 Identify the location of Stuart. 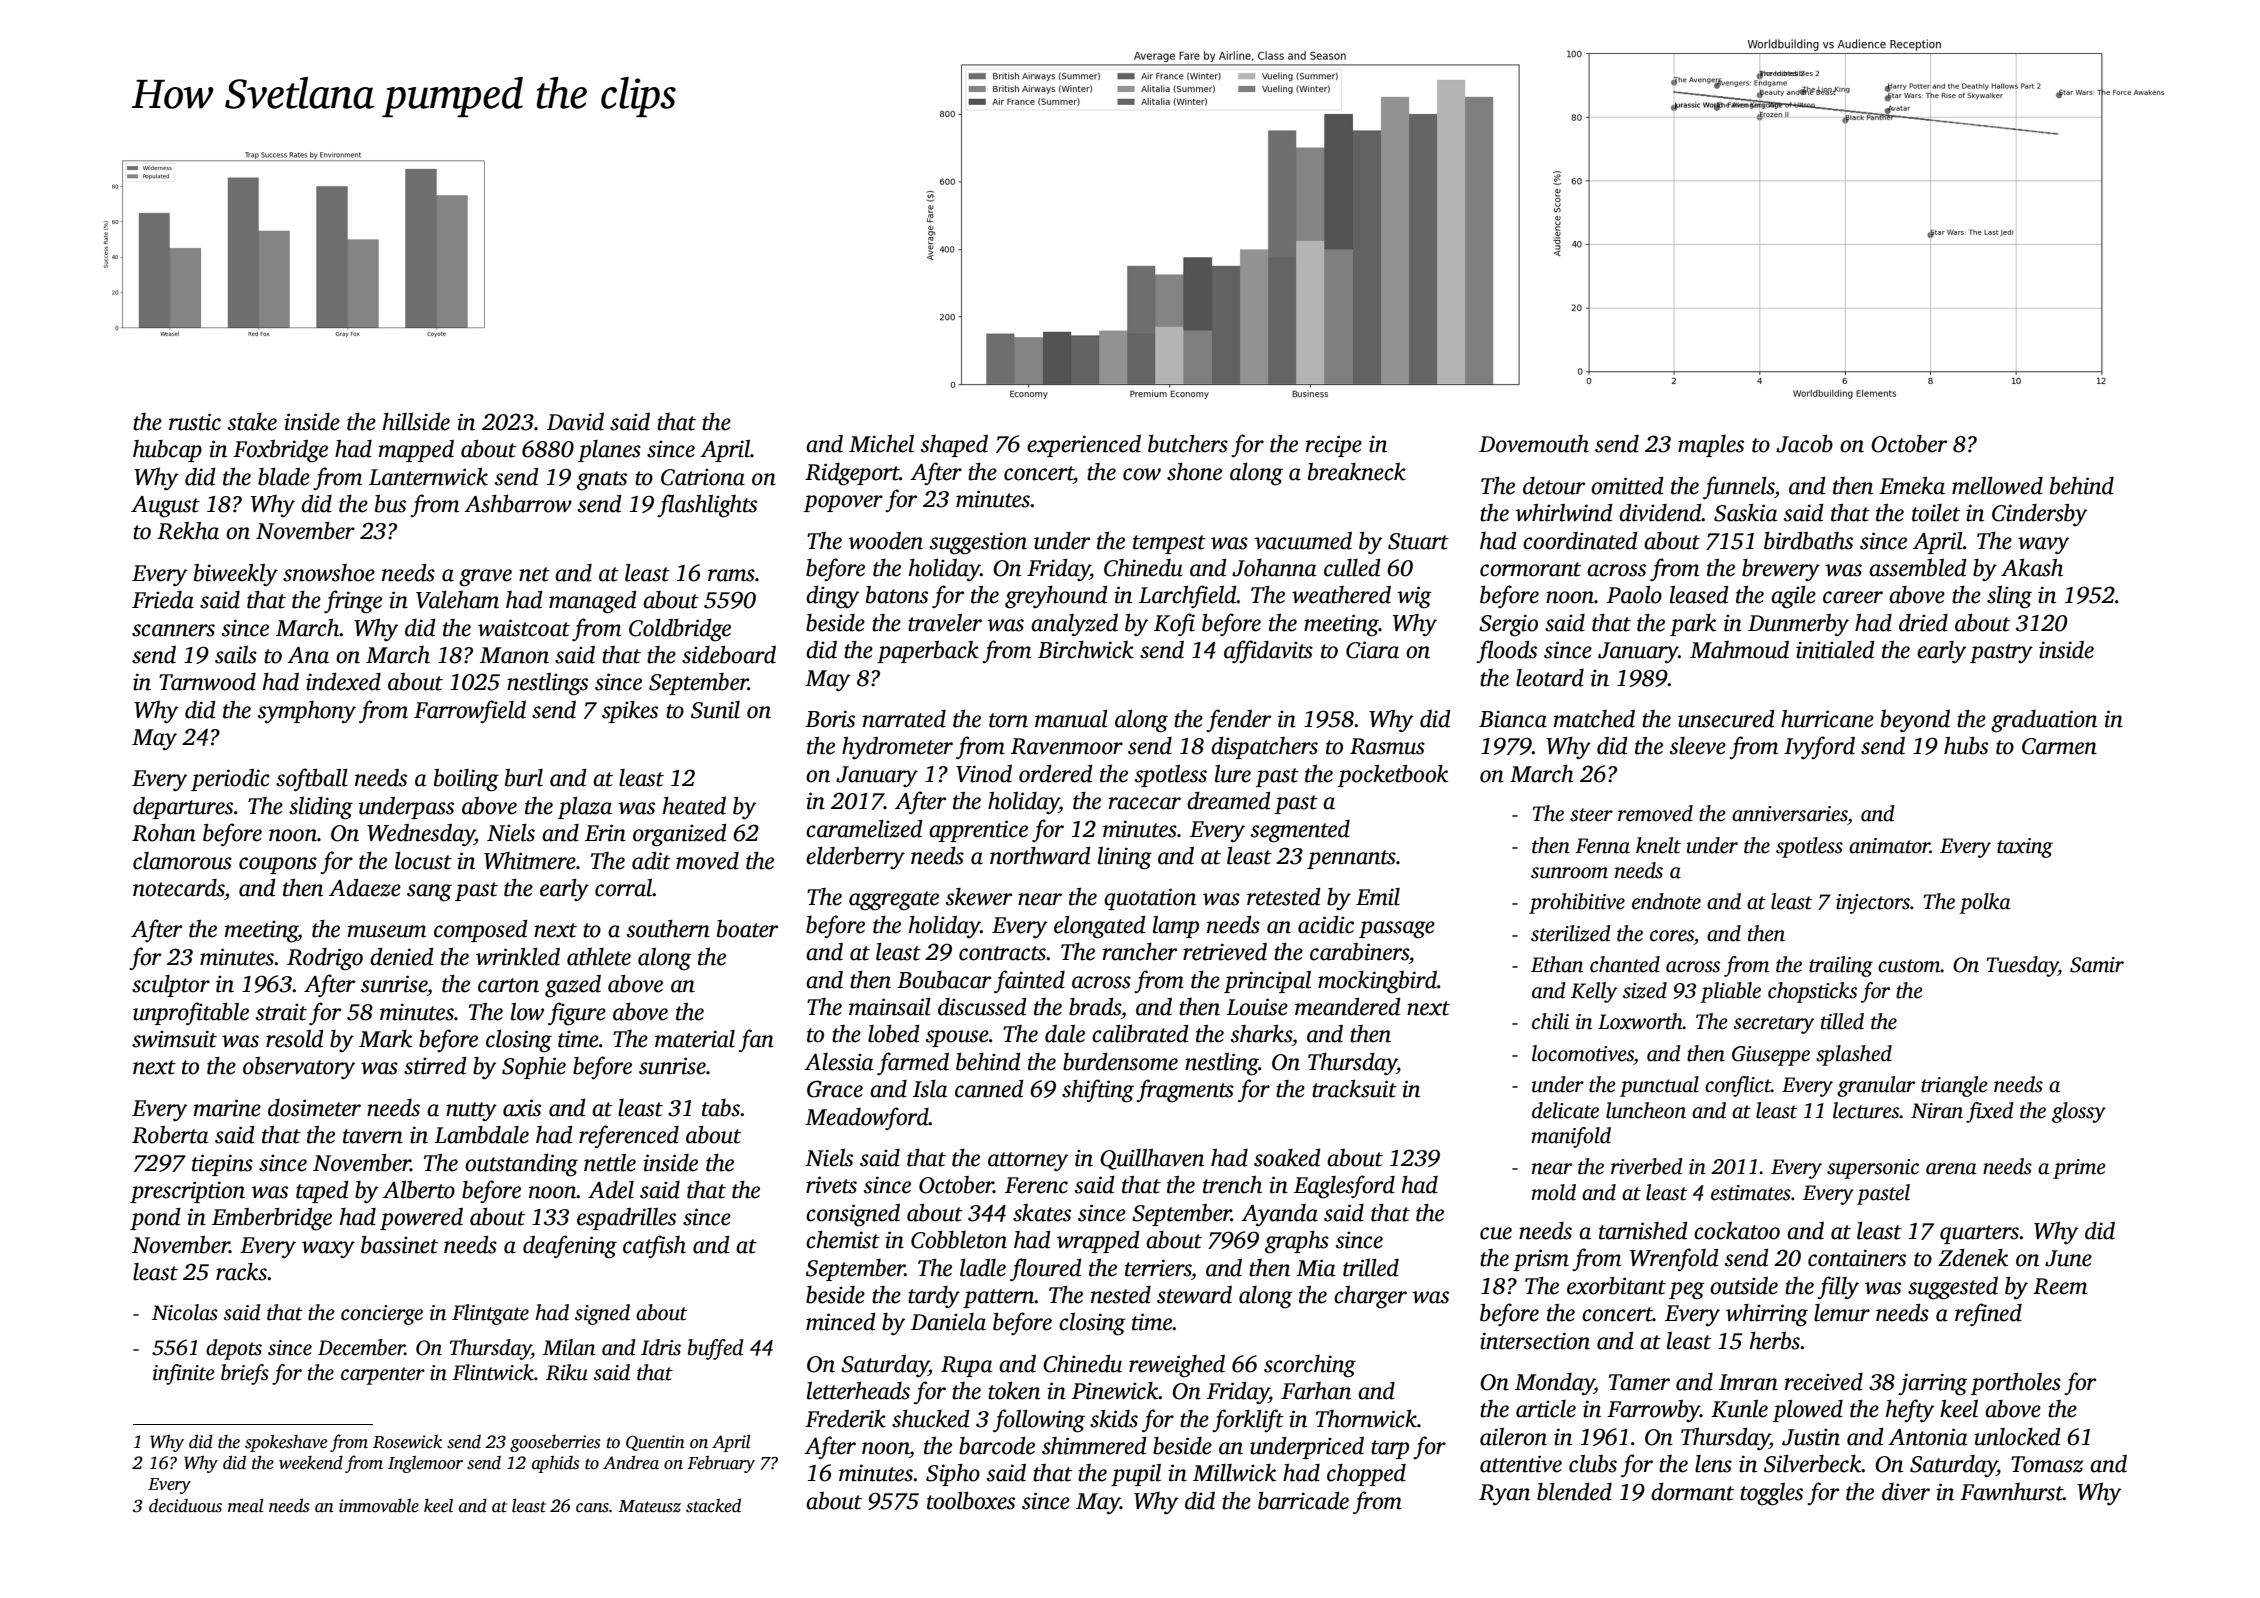
(1418, 541).
